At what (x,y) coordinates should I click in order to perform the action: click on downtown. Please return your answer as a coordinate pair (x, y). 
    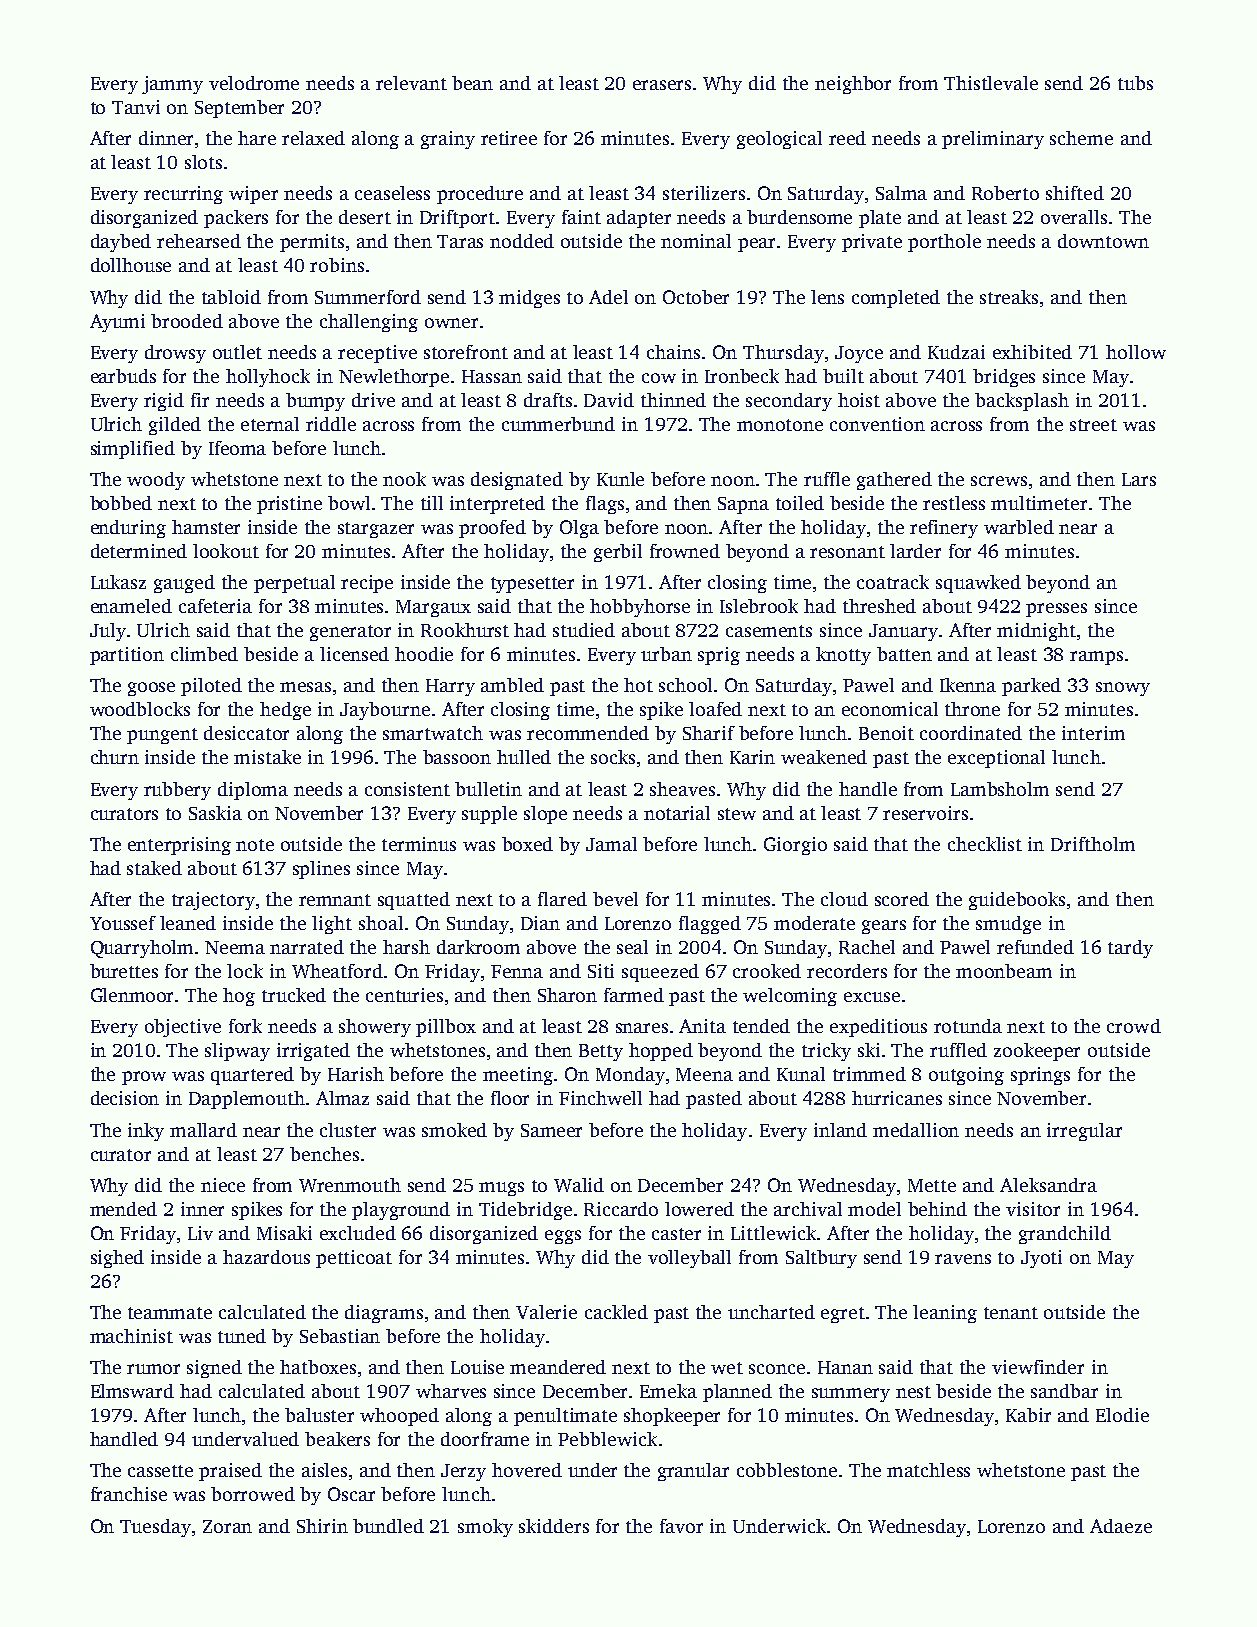
    Looking at the image, I should click on (1103, 241).
